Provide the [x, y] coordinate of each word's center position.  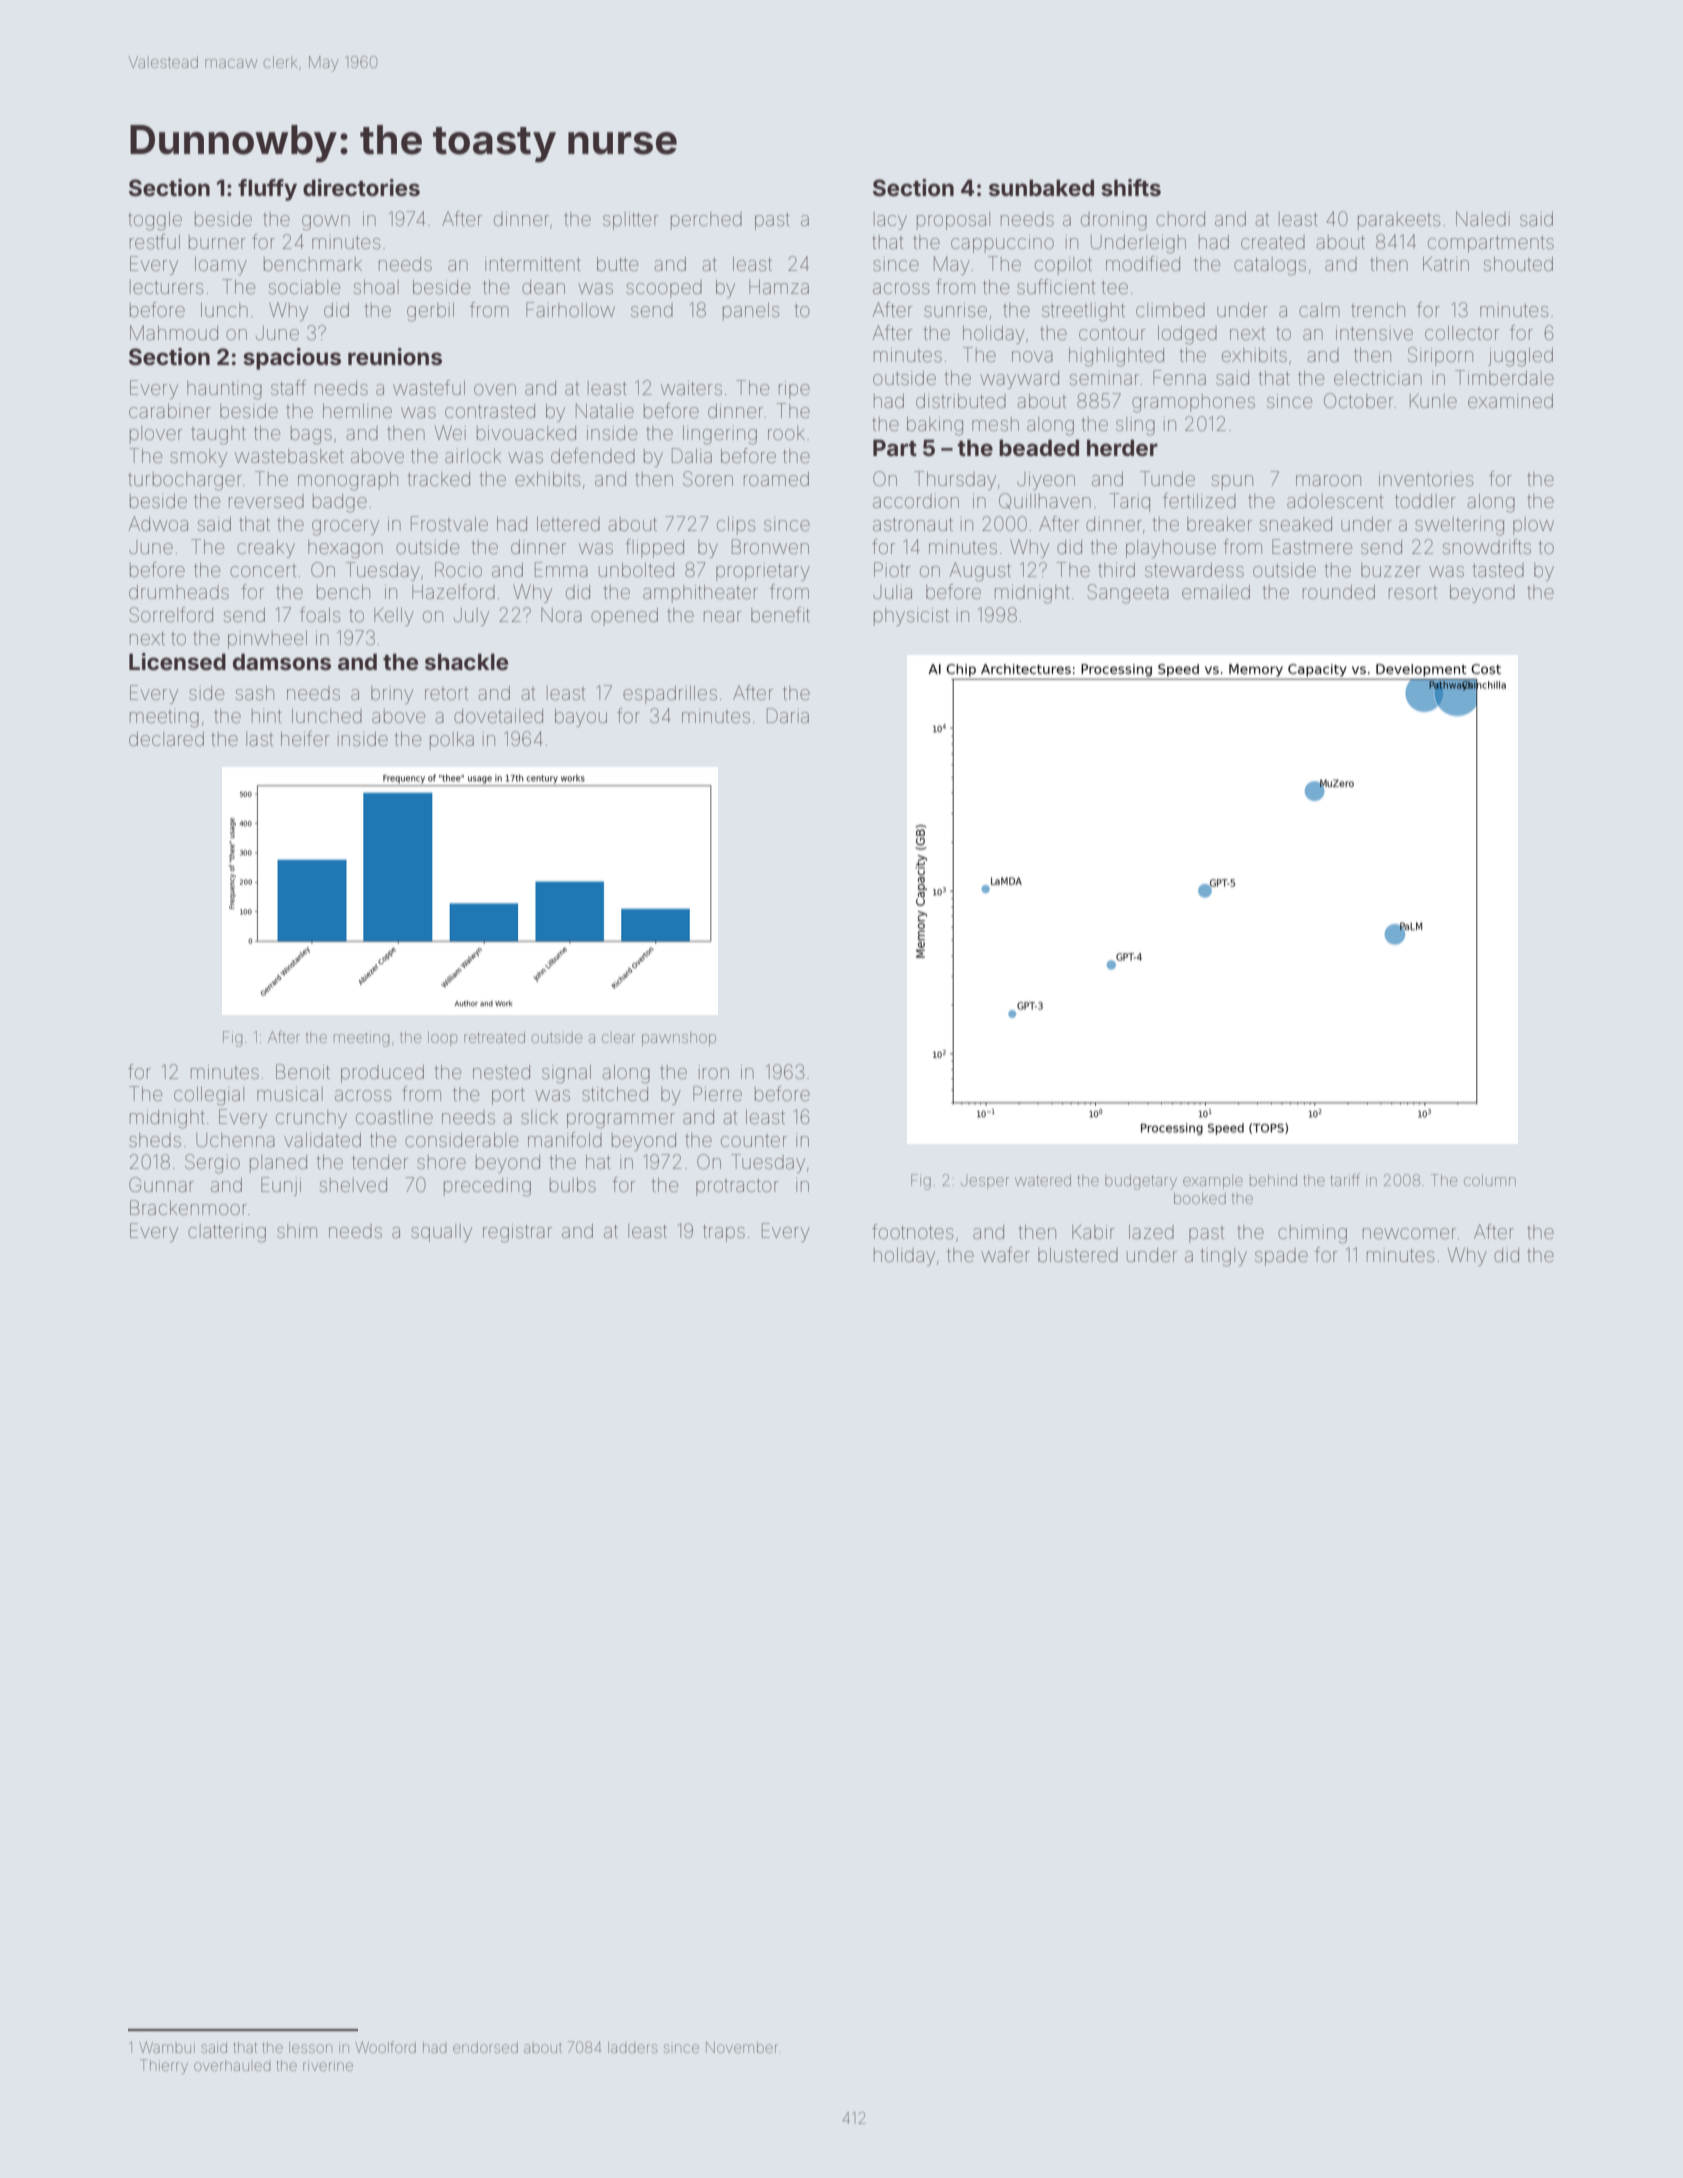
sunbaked [1041, 187]
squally [441, 1233]
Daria [788, 715]
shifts [1131, 187]
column [1490, 1180]
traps [724, 1233]
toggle [155, 221]
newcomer [1409, 1233]
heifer [305, 738]
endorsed [485, 2047]
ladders [632, 2047]
